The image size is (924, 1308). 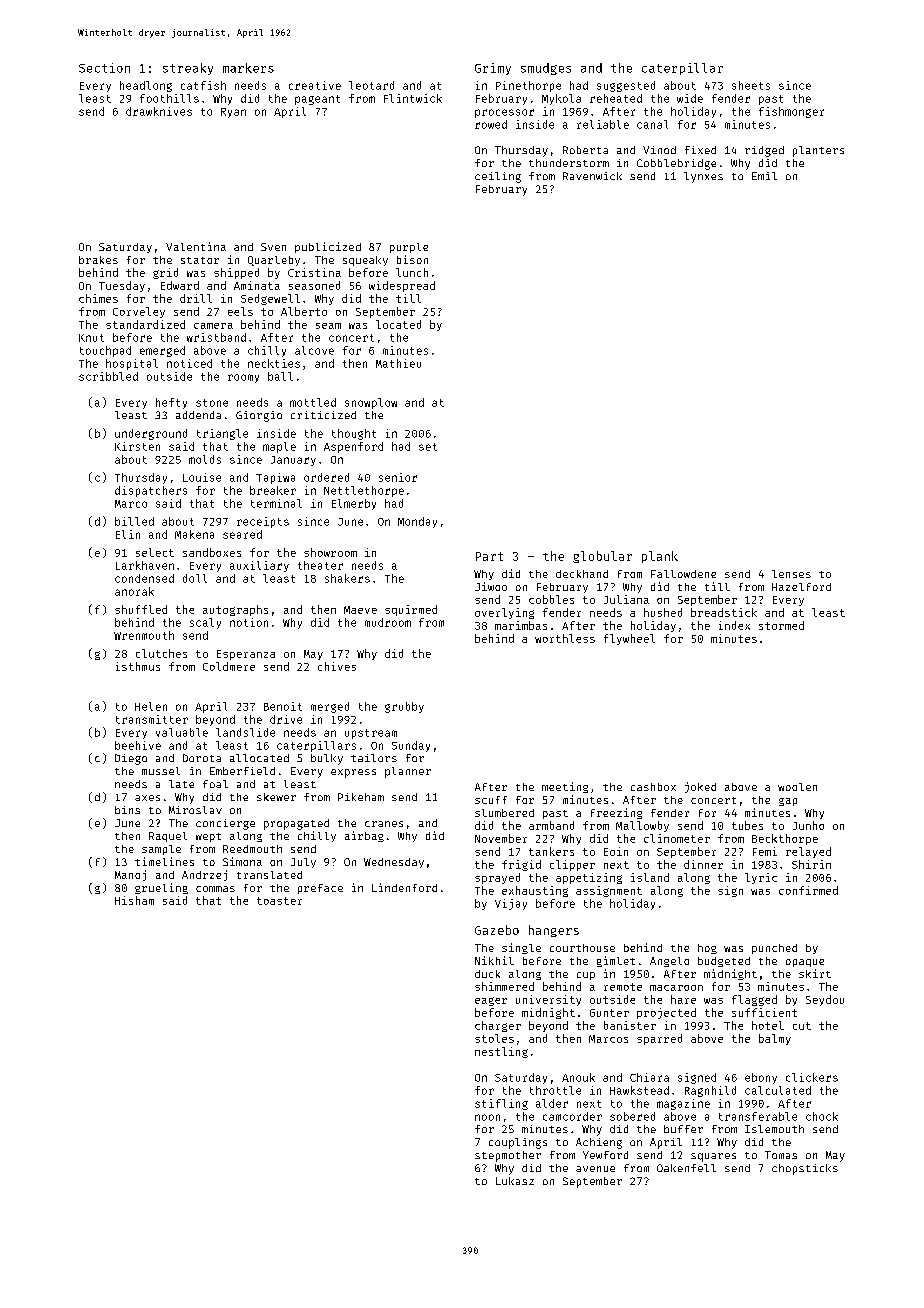 What do you see at coordinates (188, 69) in the screenshot?
I see `streaky` at bounding box center [188, 69].
